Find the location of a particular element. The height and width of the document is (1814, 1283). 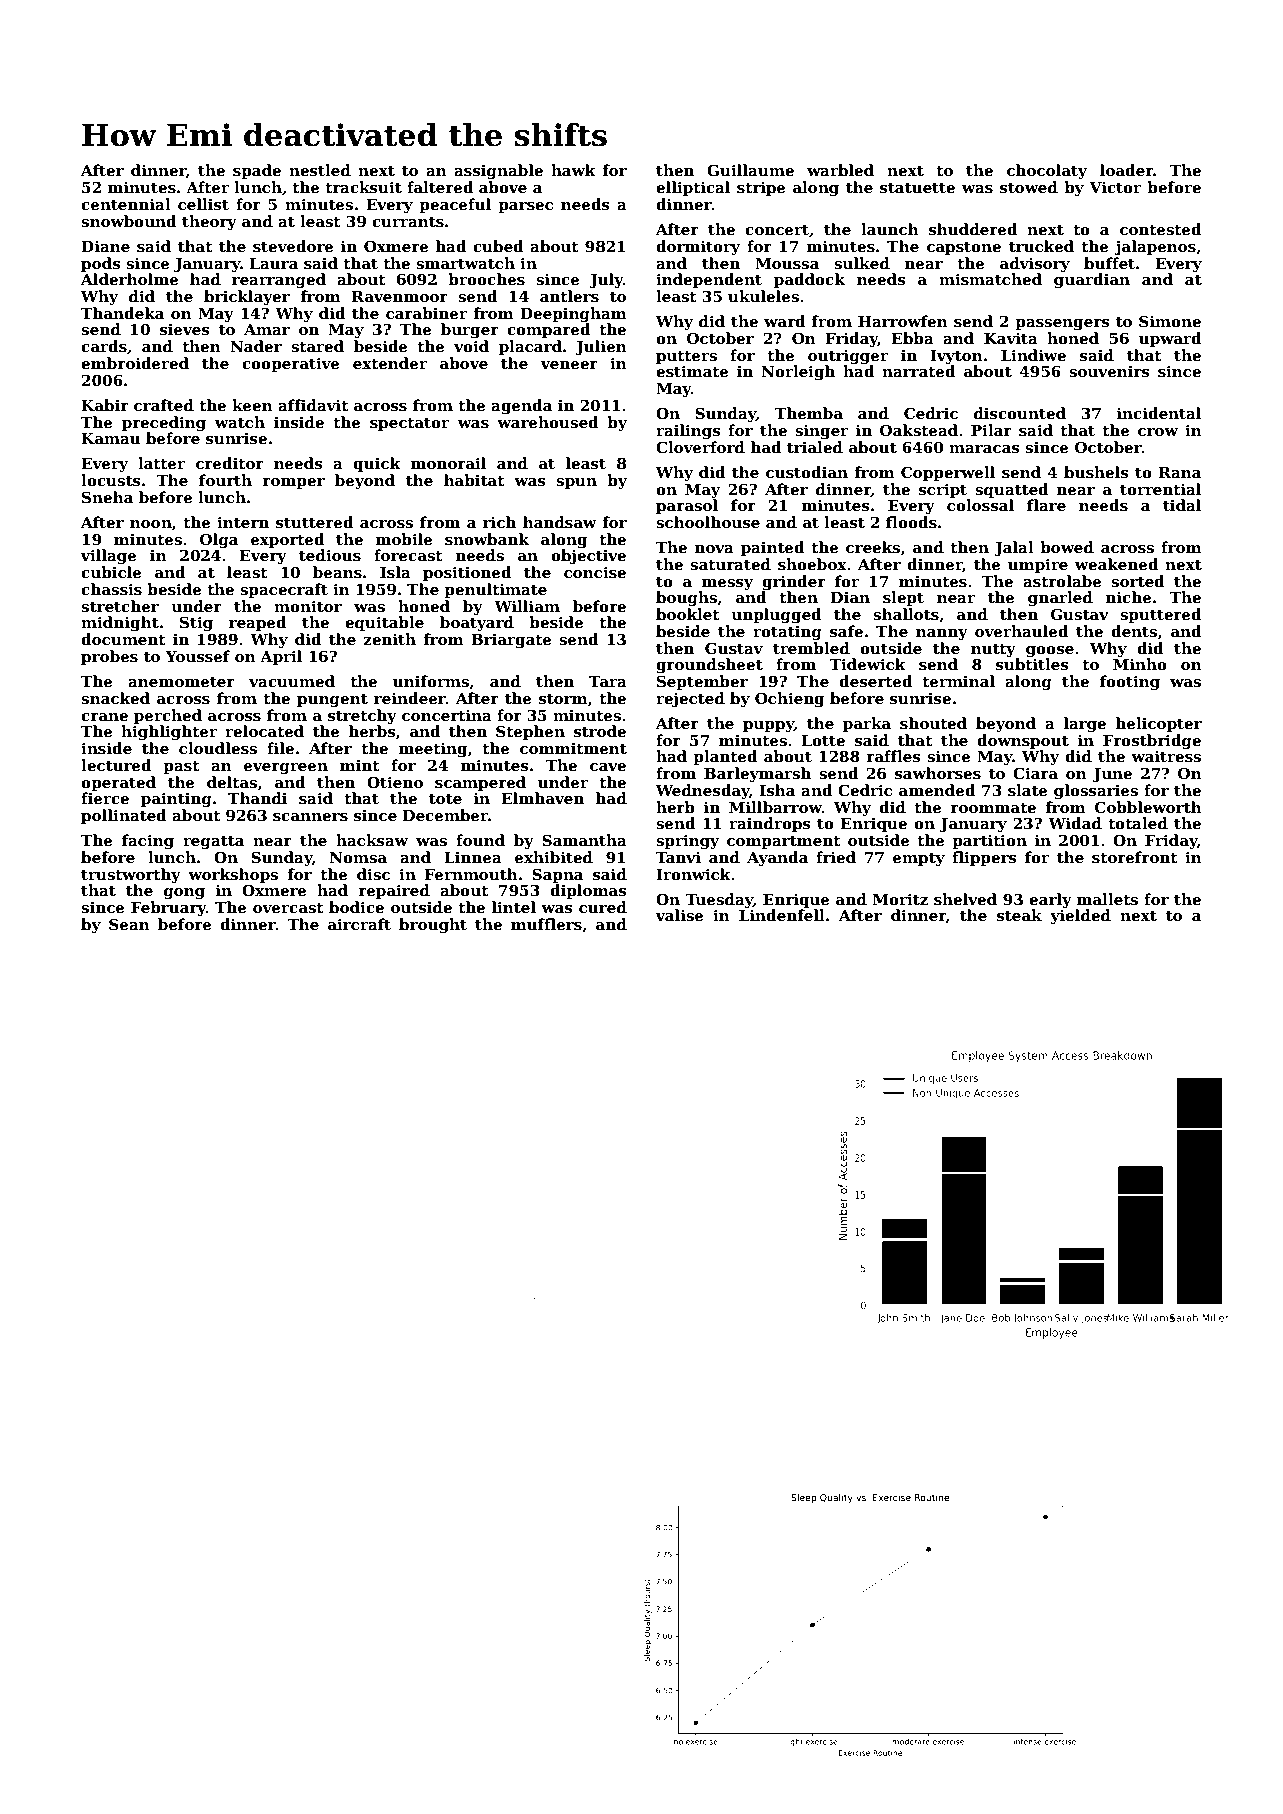

mufflers is located at coordinates (546, 924).
